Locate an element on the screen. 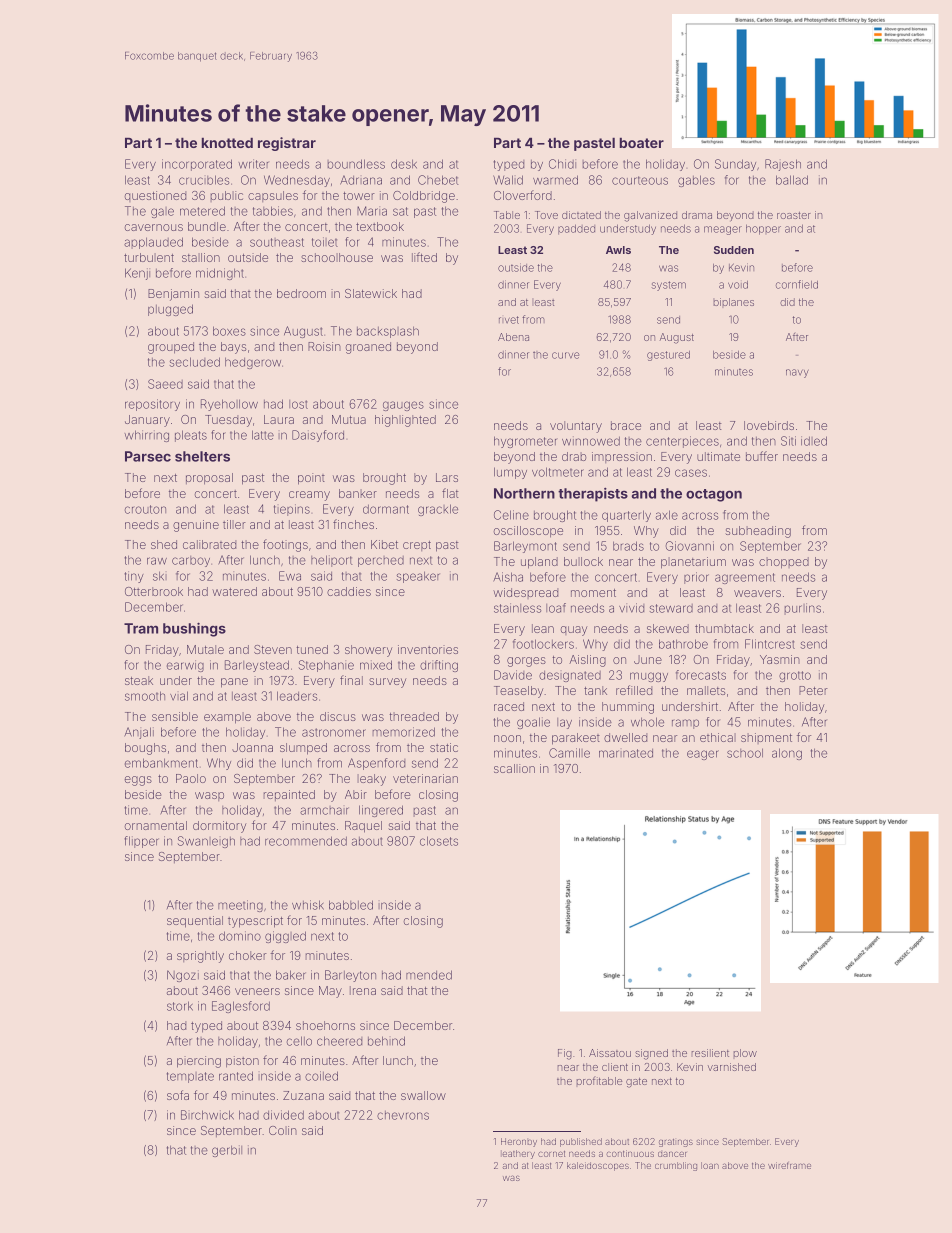 Image resolution: width=952 pixels, height=1233 pixels. therapists is located at coordinates (593, 494).
